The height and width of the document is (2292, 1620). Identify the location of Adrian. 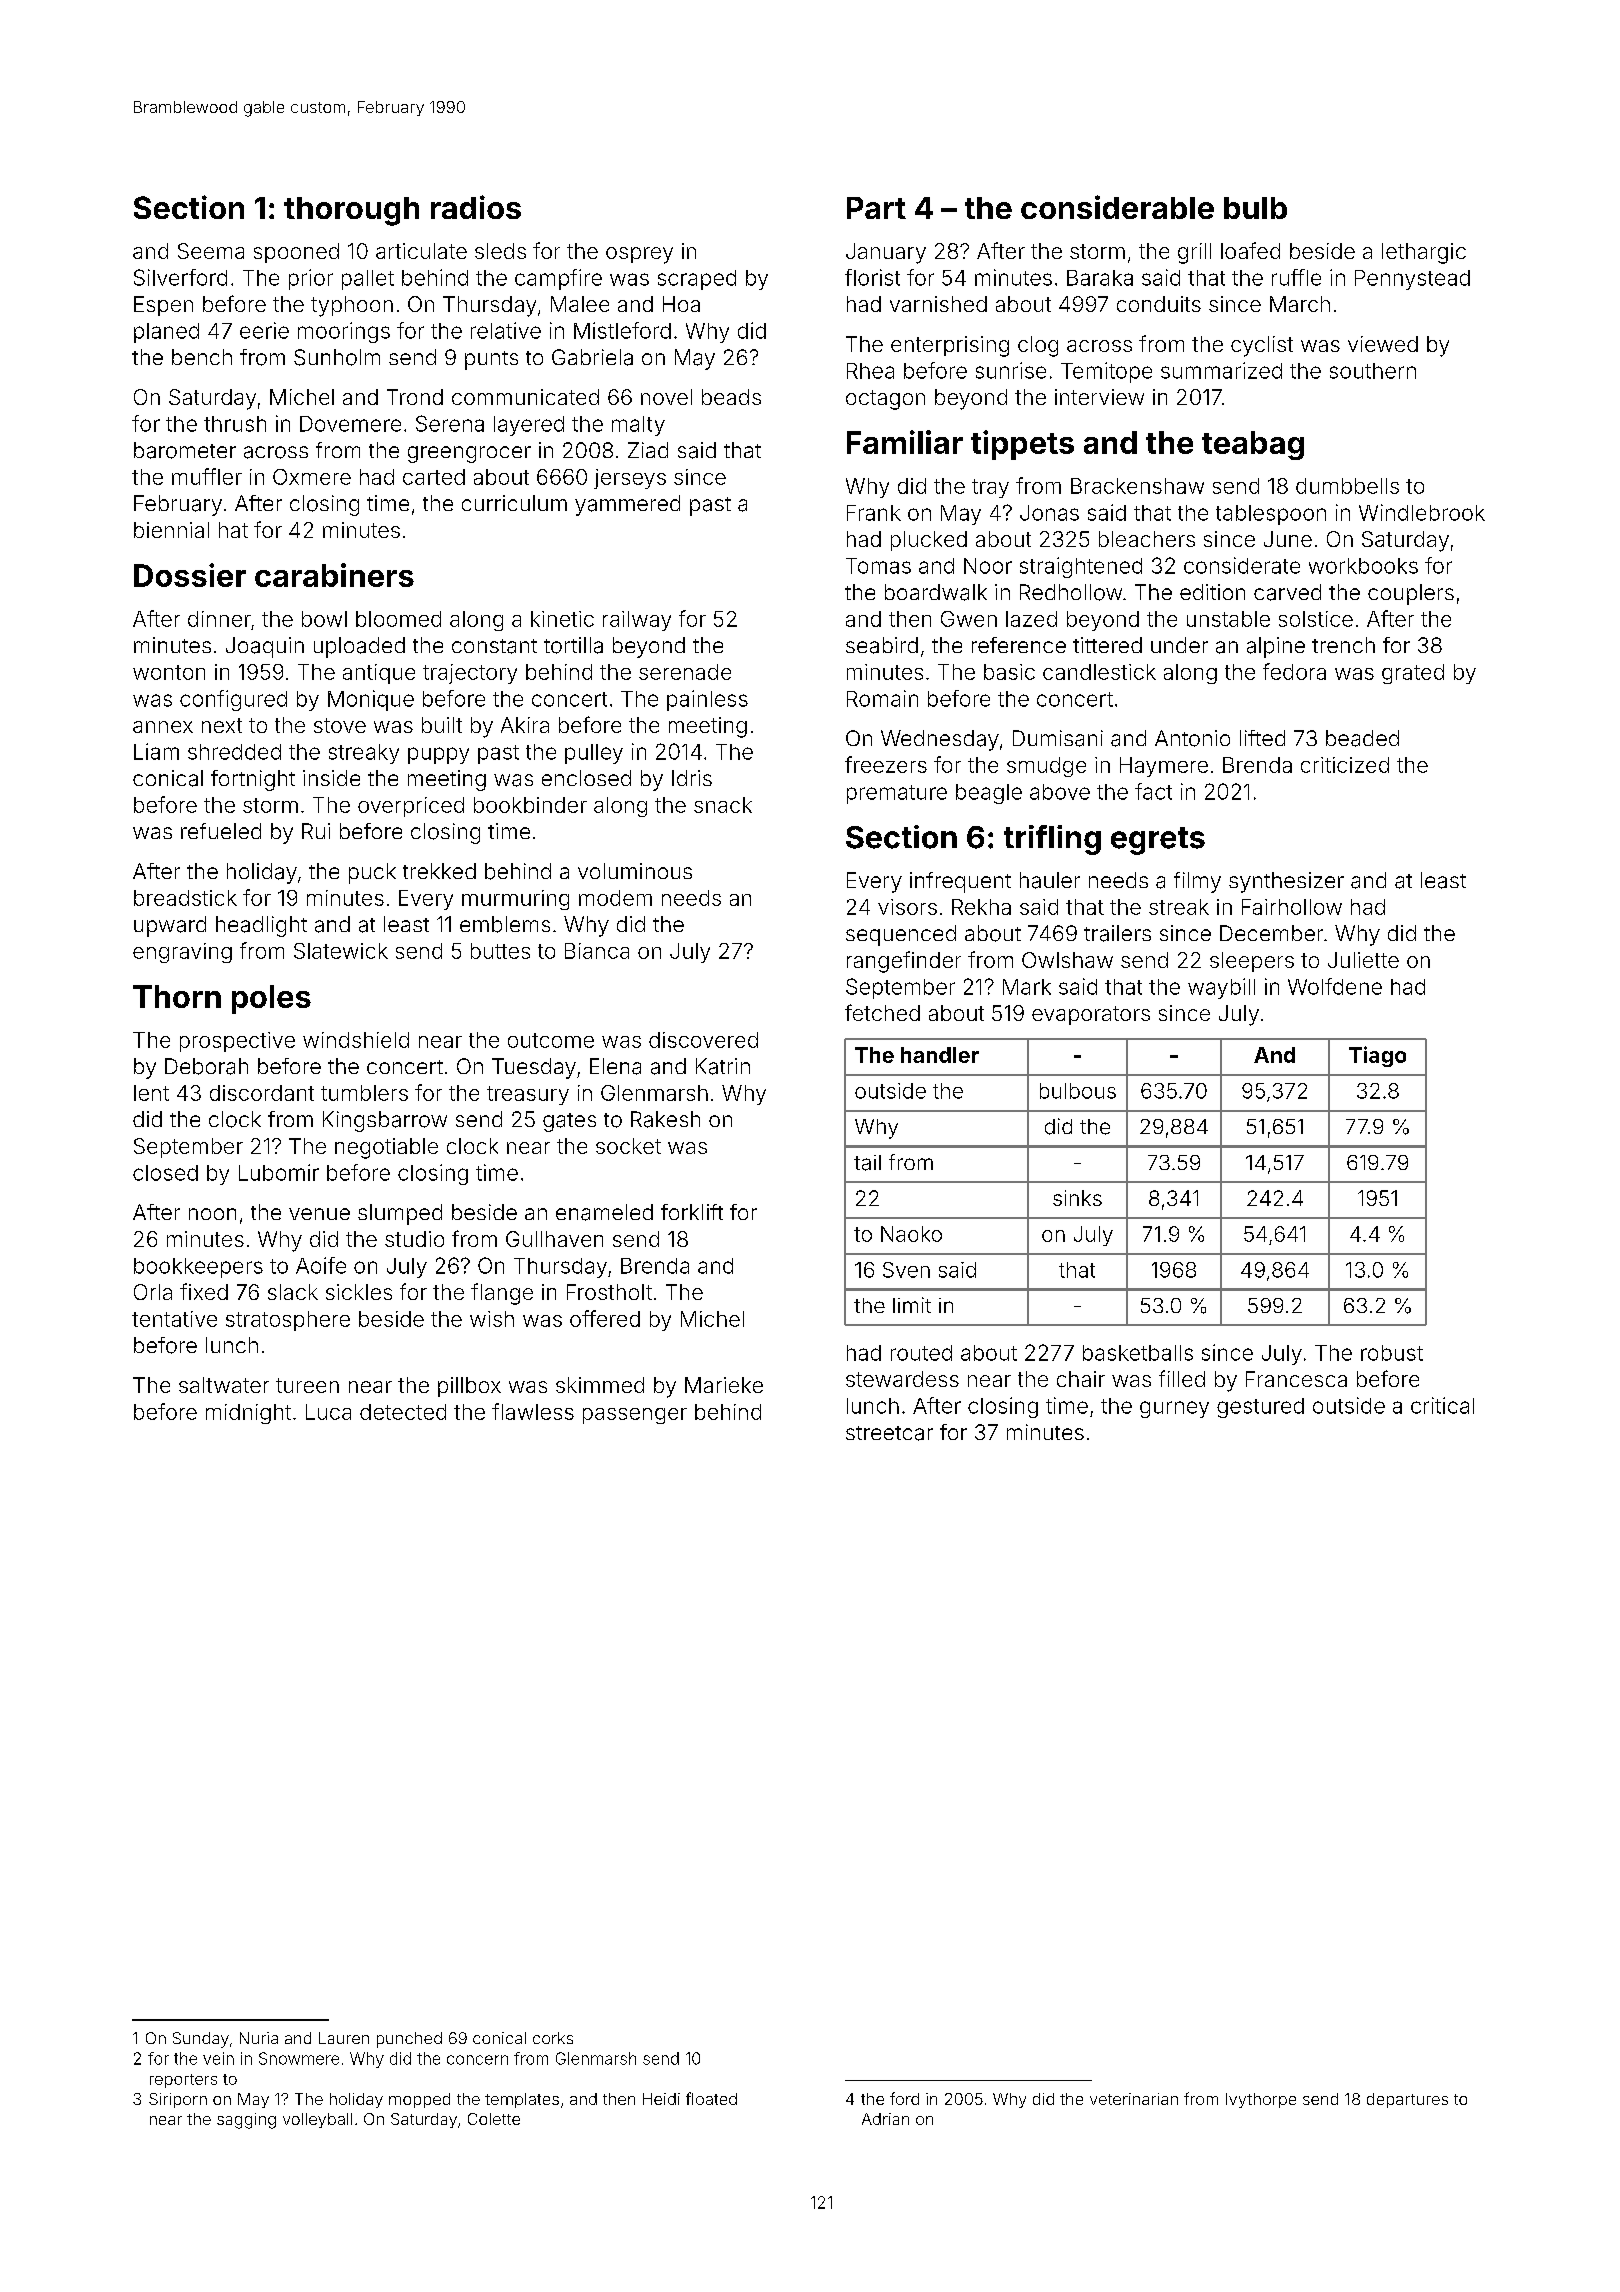
(885, 2119).
